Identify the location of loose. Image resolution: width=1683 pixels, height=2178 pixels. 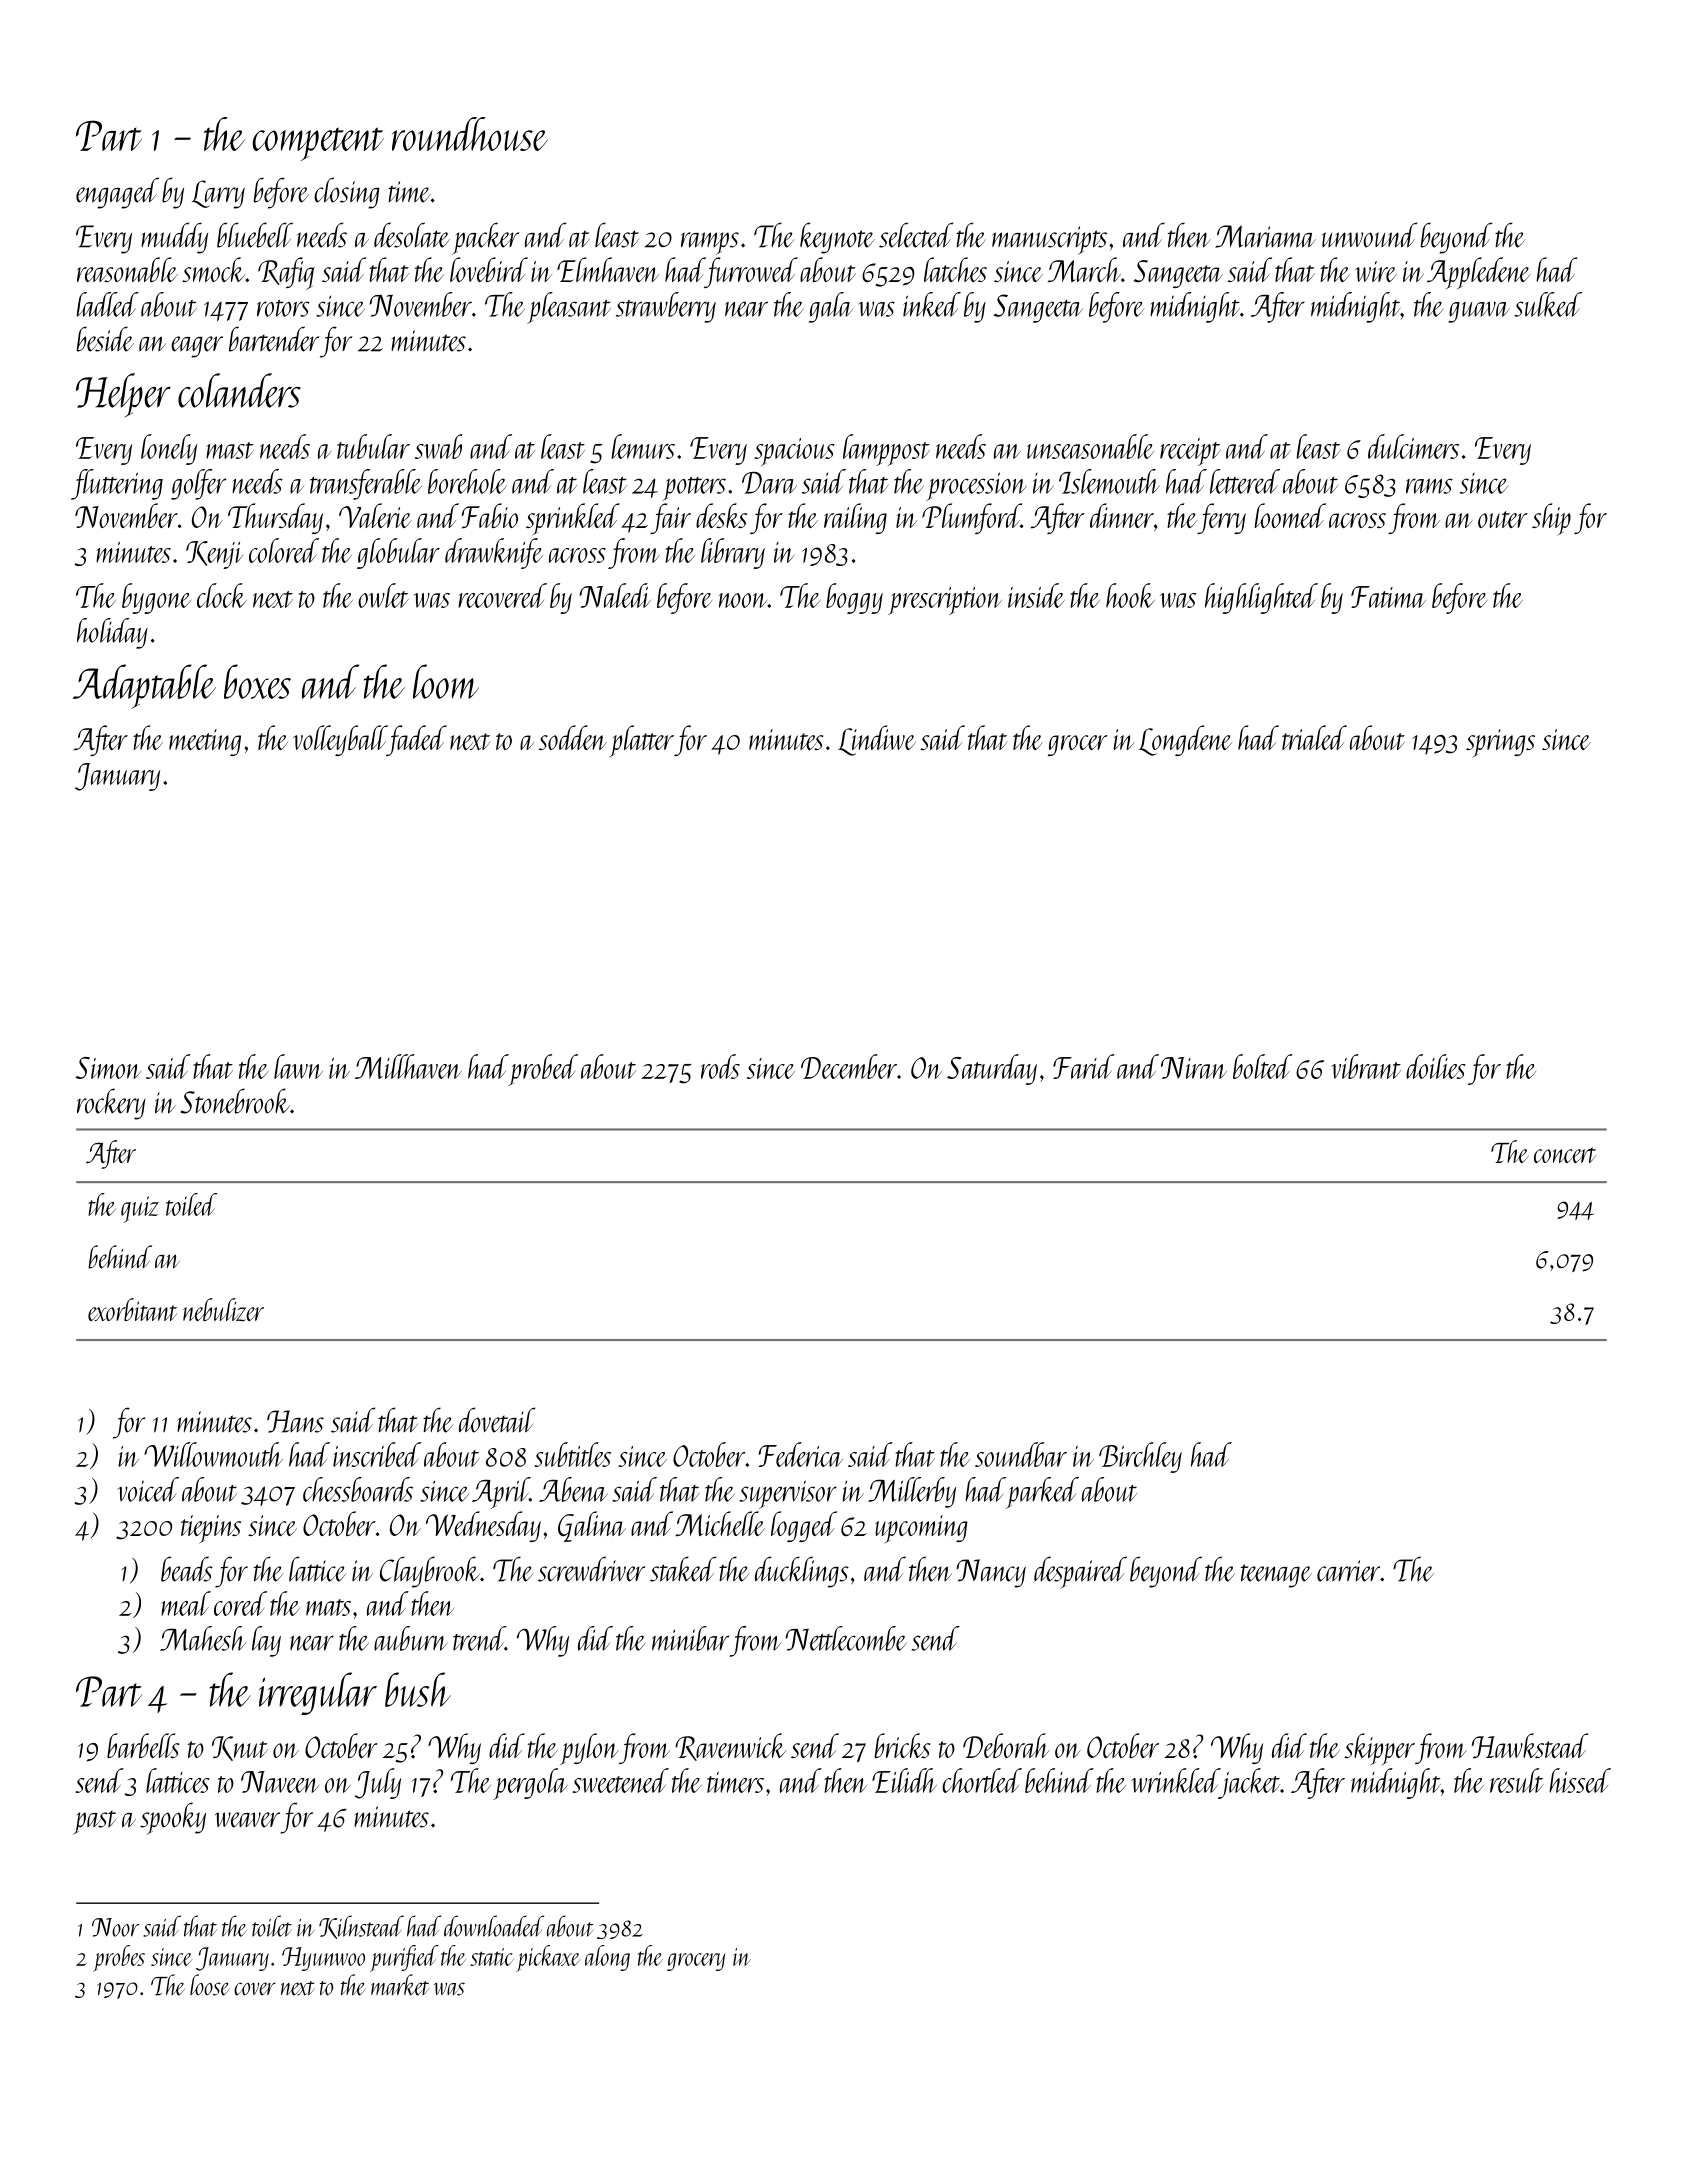
(210, 1985).
